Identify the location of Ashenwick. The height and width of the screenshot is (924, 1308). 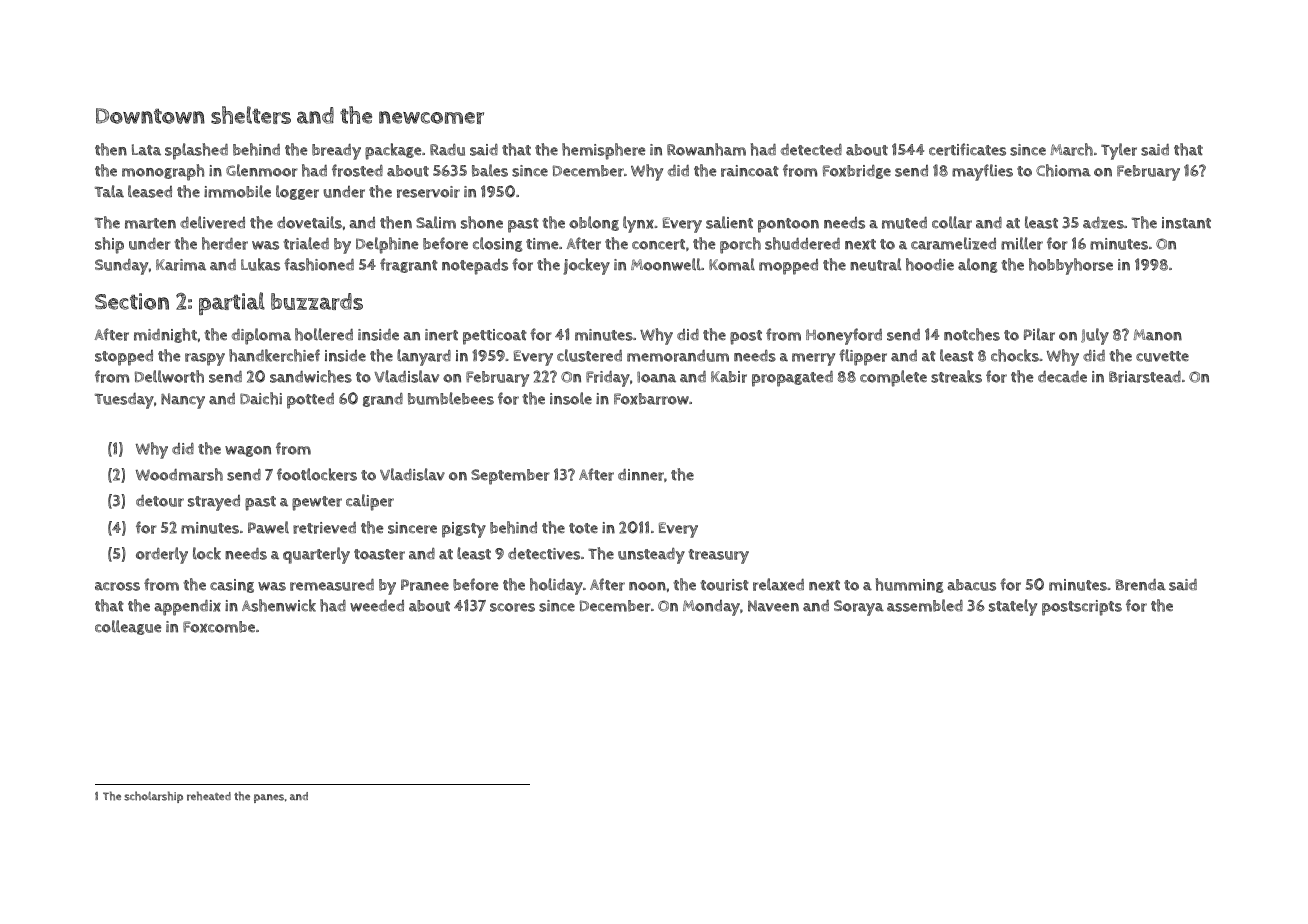
(279, 605).
